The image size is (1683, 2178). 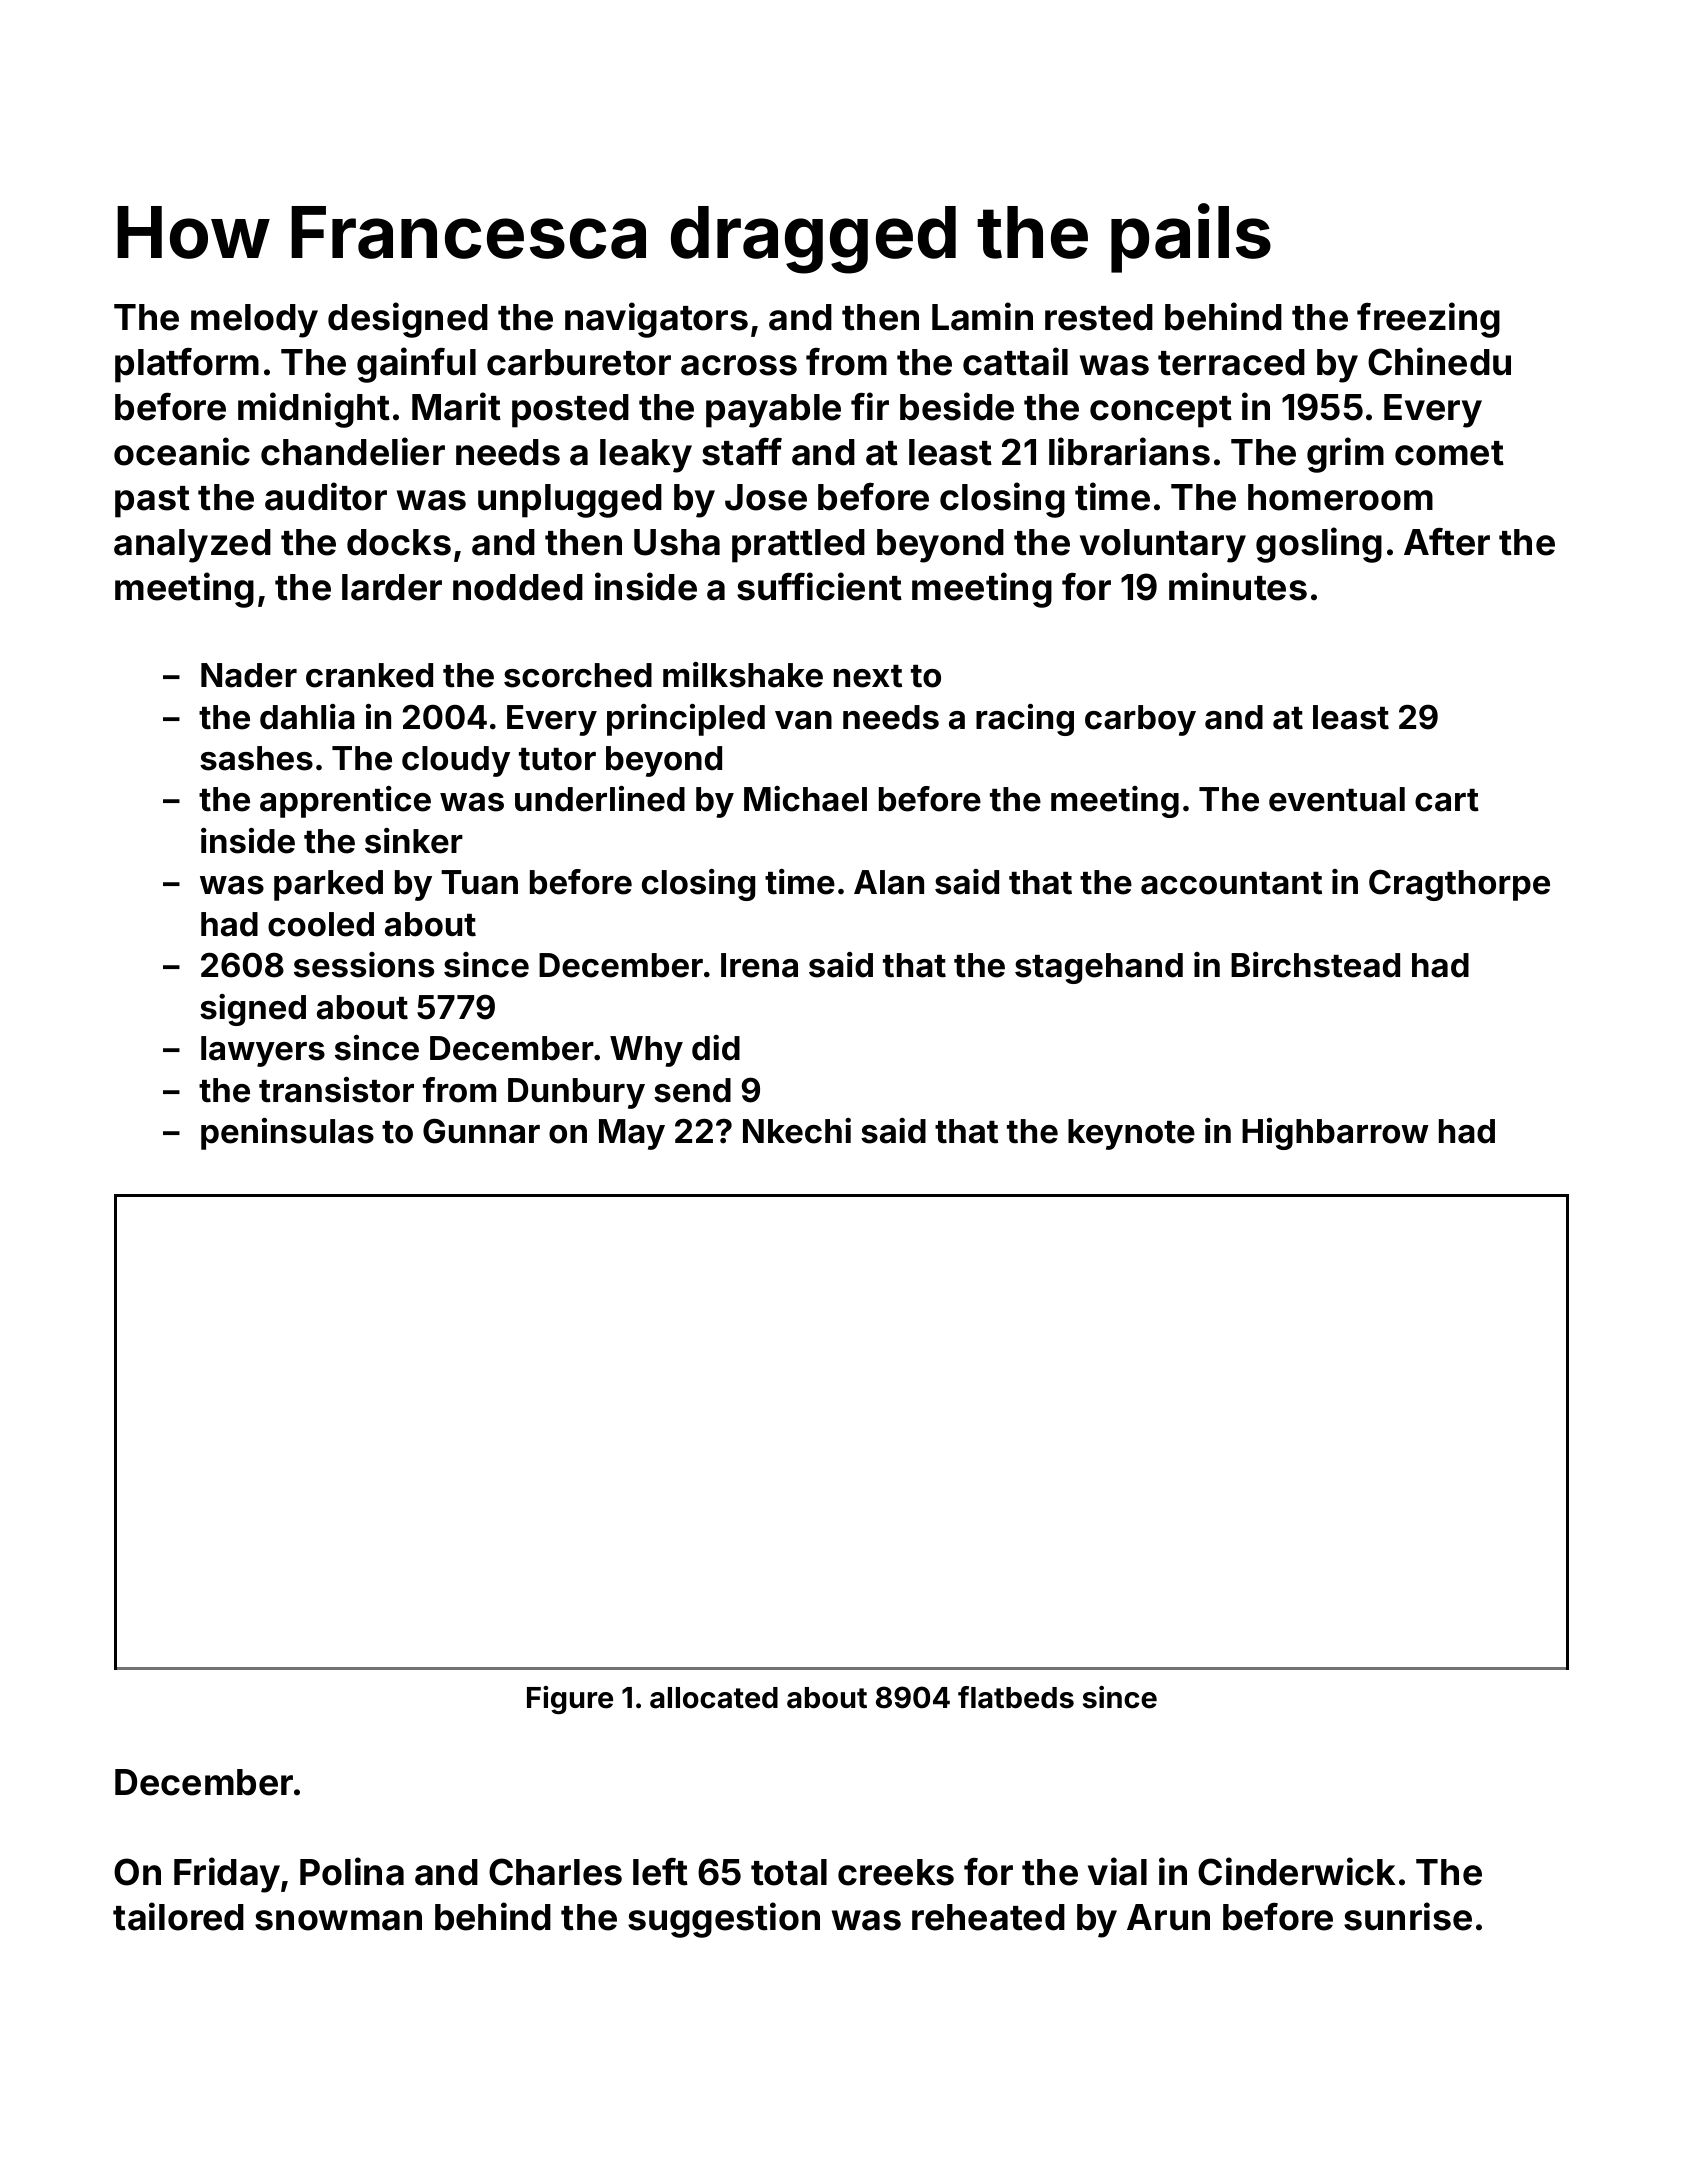 What do you see at coordinates (803, 720) in the screenshot?
I see `van` at bounding box center [803, 720].
